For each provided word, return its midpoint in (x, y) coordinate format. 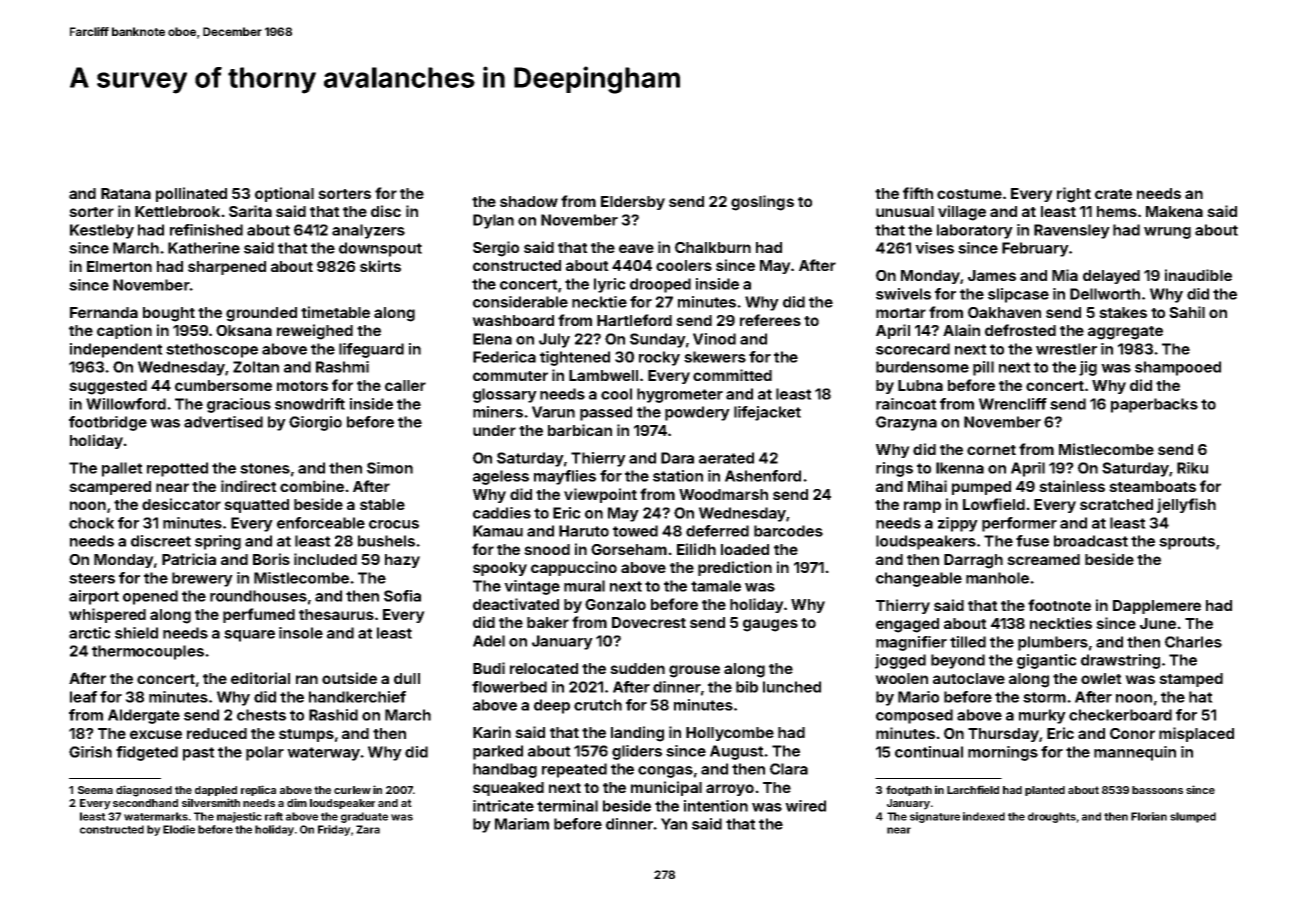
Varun (553, 412)
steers (92, 578)
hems (1117, 211)
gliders (637, 752)
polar (265, 753)
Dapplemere (1157, 607)
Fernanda (104, 312)
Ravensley (1072, 231)
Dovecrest (649, 622)
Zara (368, 829)
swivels (903, 294)
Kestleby (102, 231)
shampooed (1178, 368)
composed (914, 716)
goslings (762, 203)
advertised (223, 422)
